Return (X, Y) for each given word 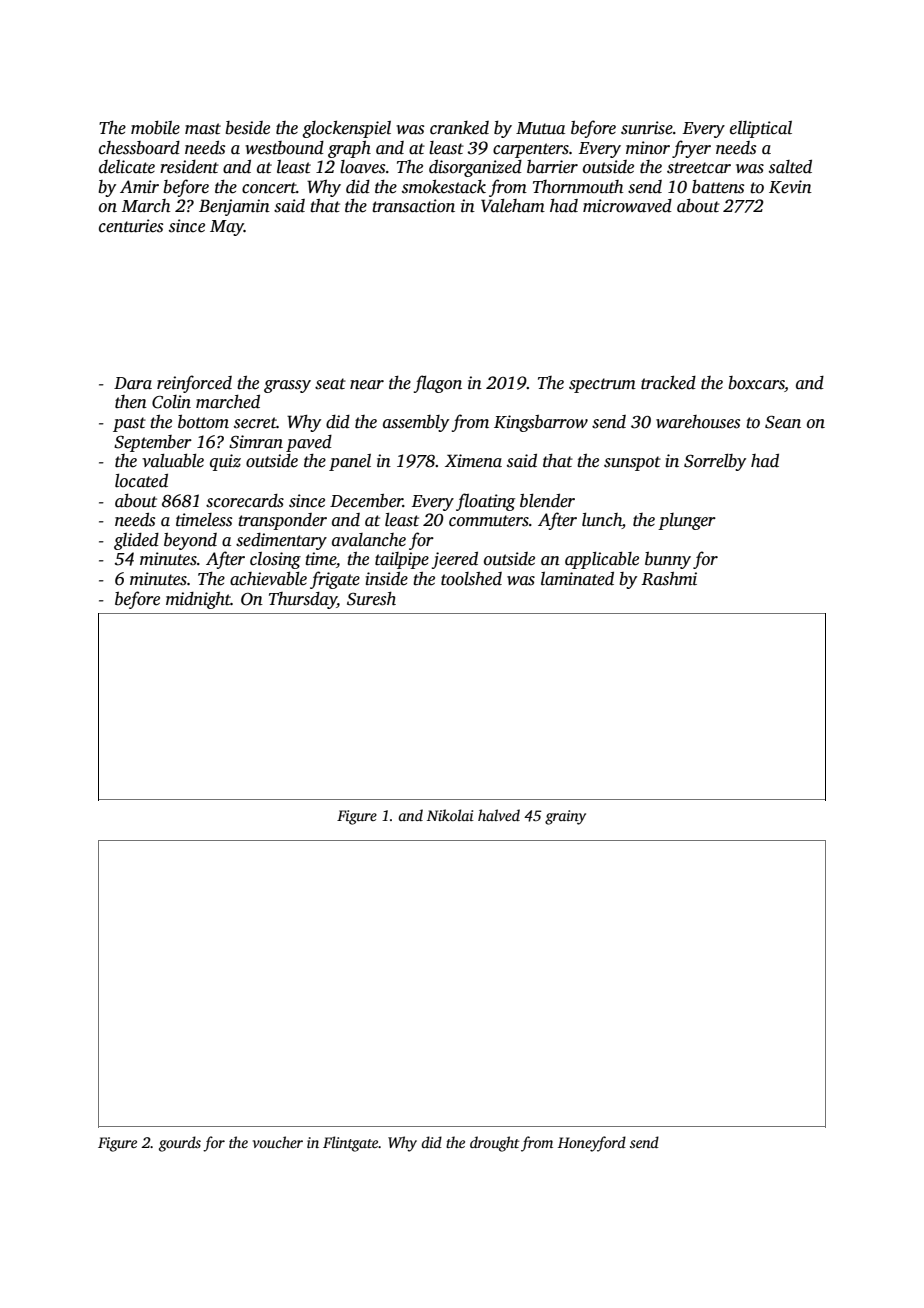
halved (499, 815)
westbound (284, 148)
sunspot (632, 463)
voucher (278, 1142)
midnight (198, 600)
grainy (565, 817)
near (367, 385)
